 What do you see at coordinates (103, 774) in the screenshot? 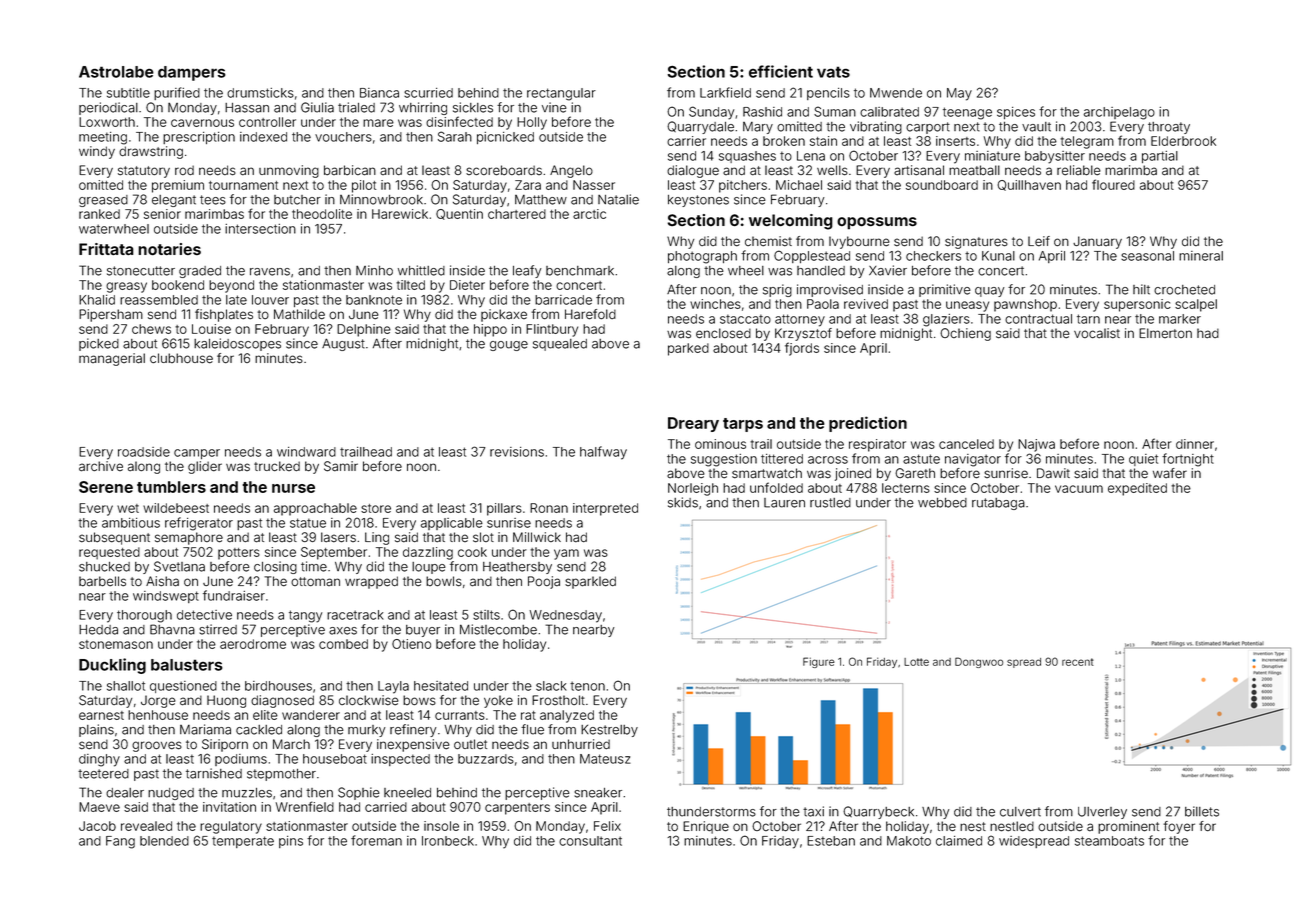
I see `teetered` at bounding box center [103, 774].
